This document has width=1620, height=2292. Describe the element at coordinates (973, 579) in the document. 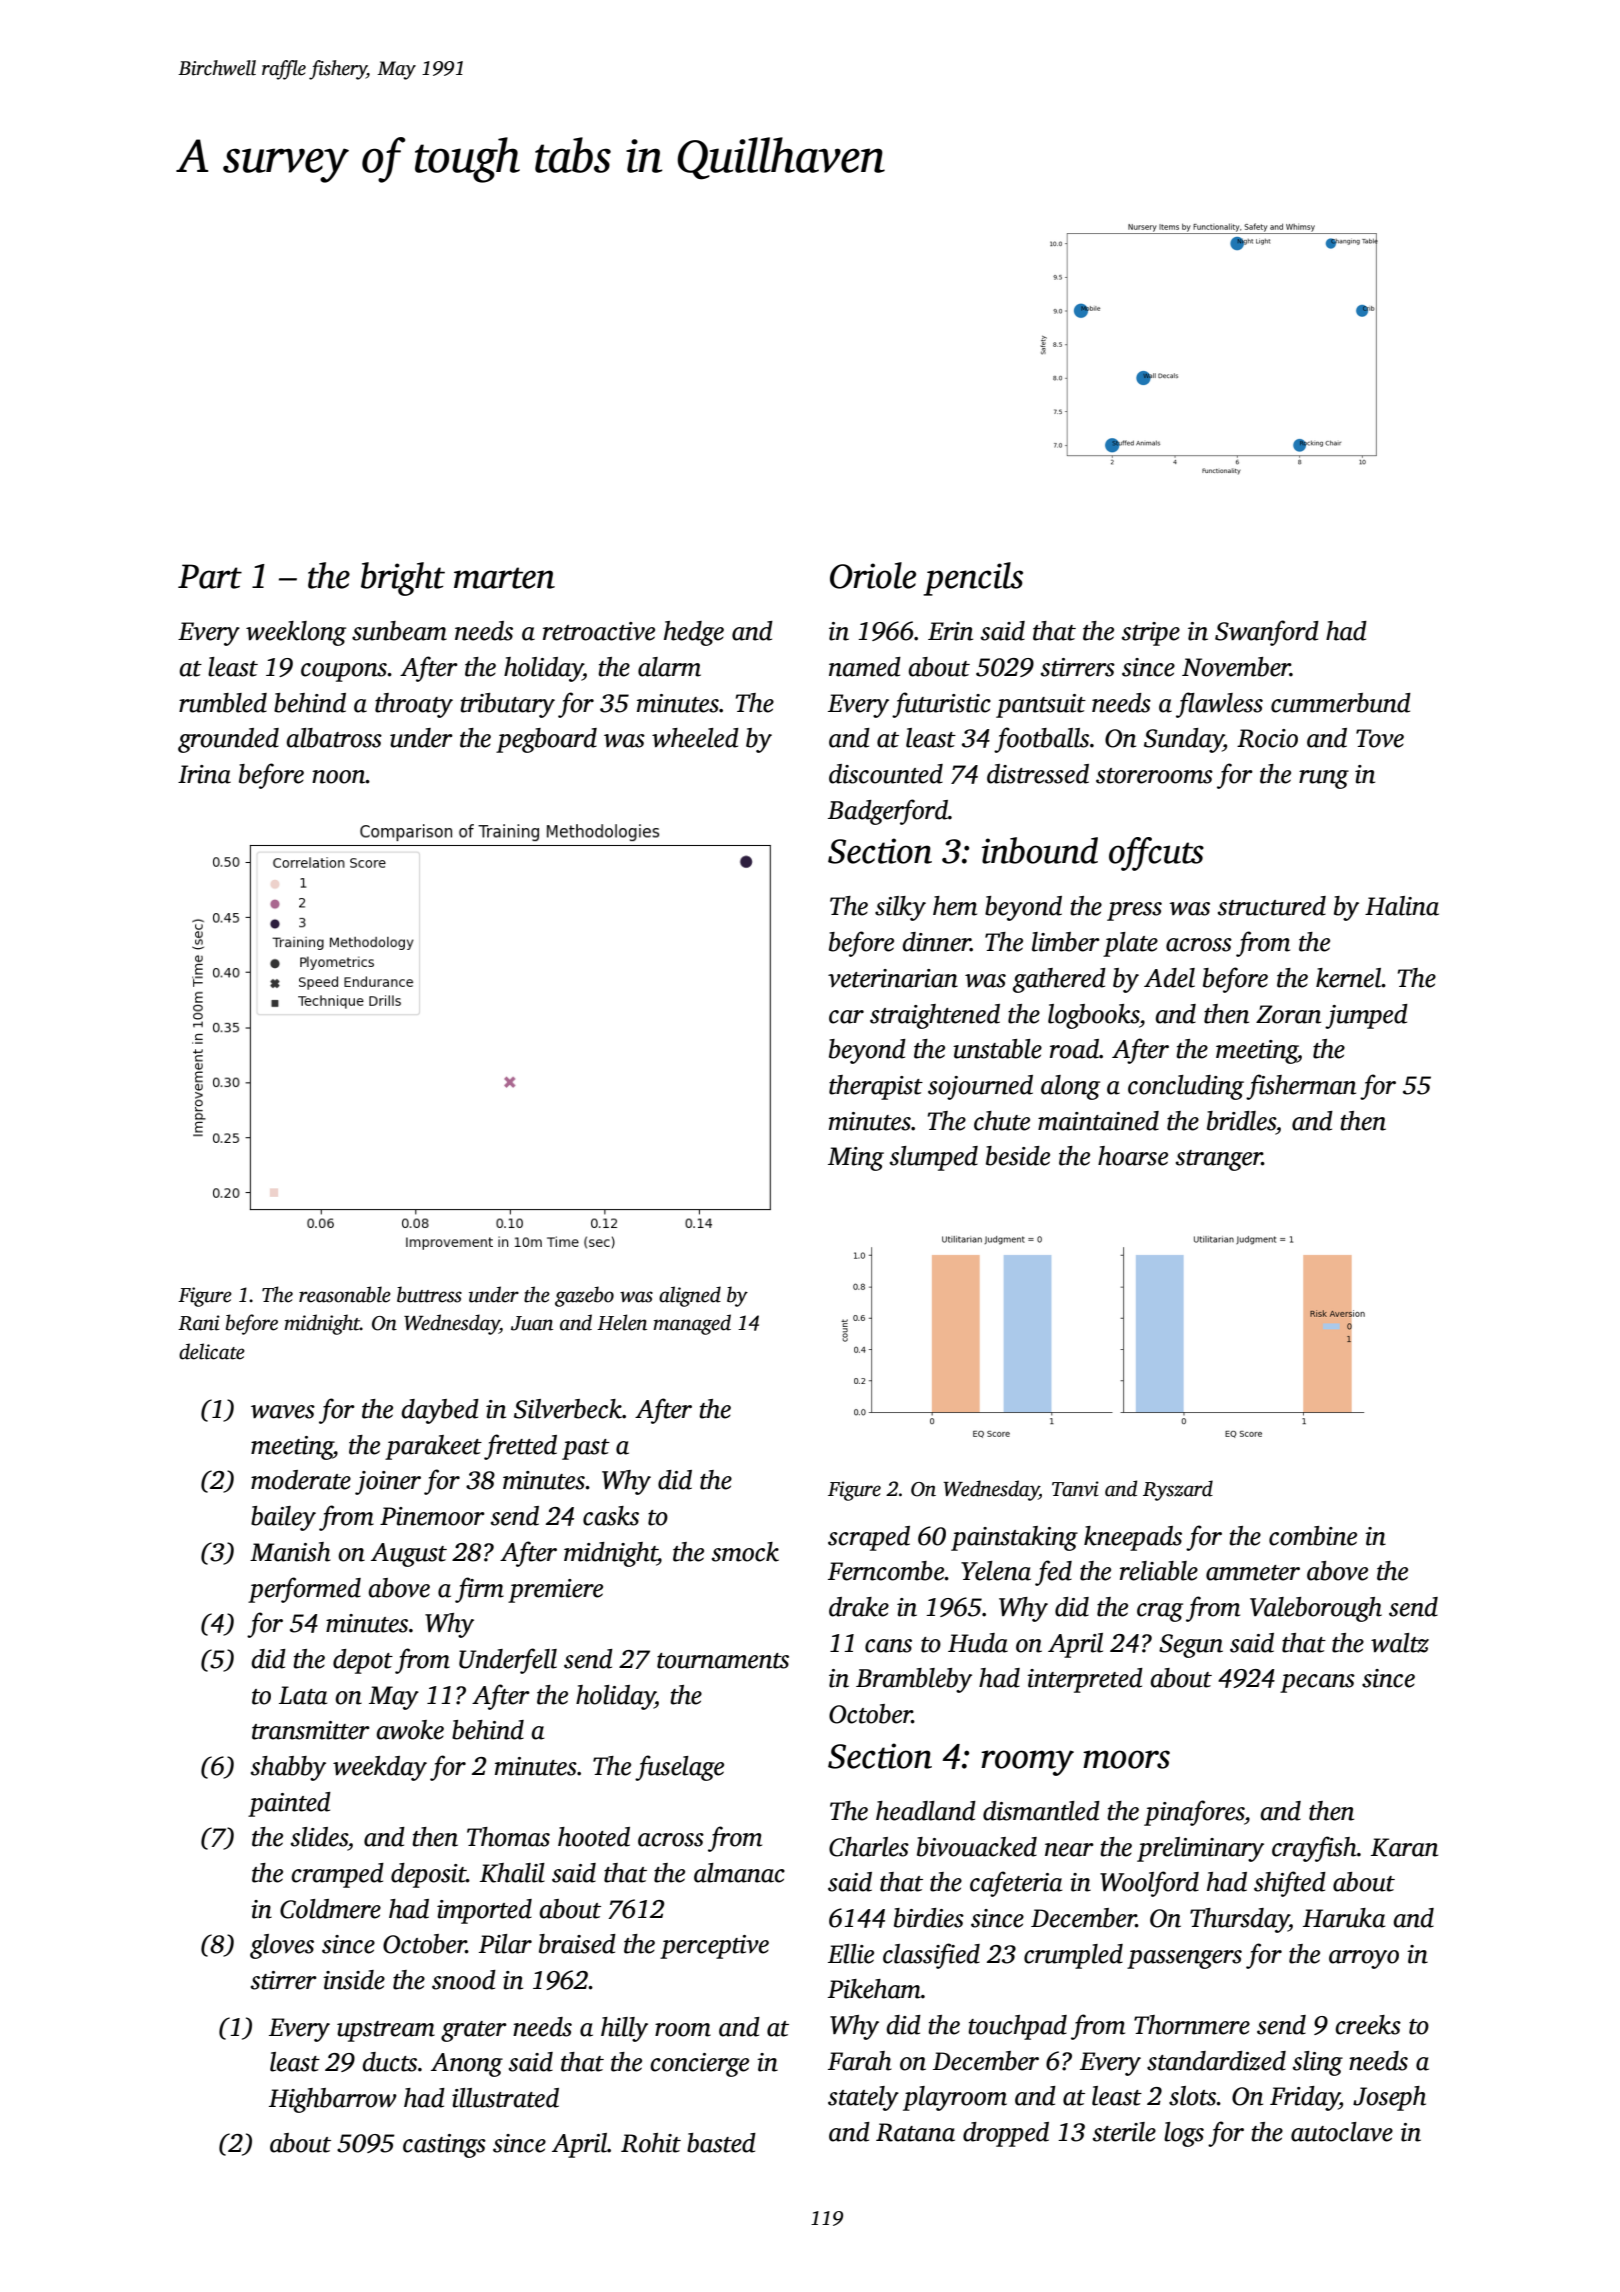

I see `pencils` at that location.
